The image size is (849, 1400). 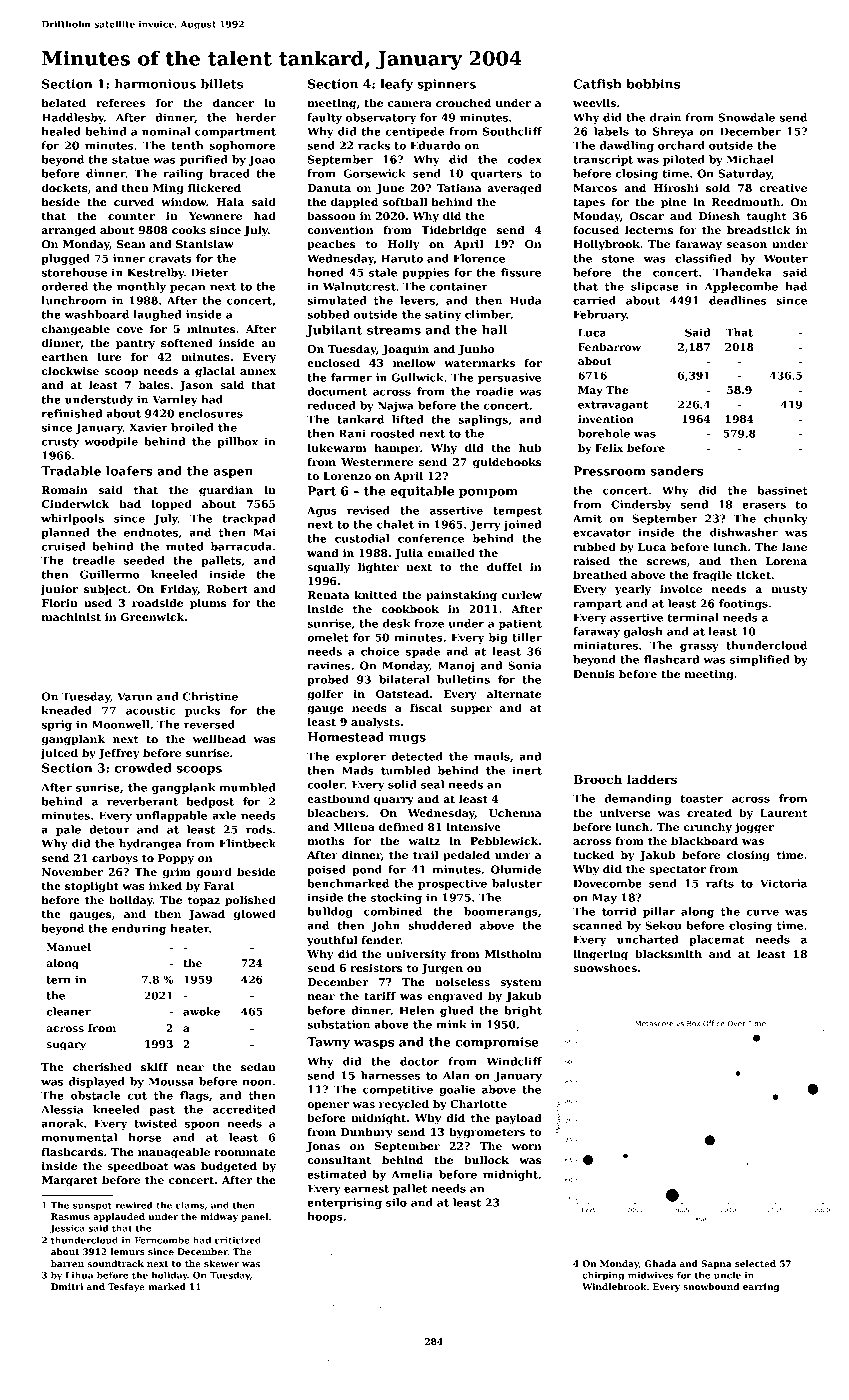 I want to click on roommate, so click(x=245, y=1152).
